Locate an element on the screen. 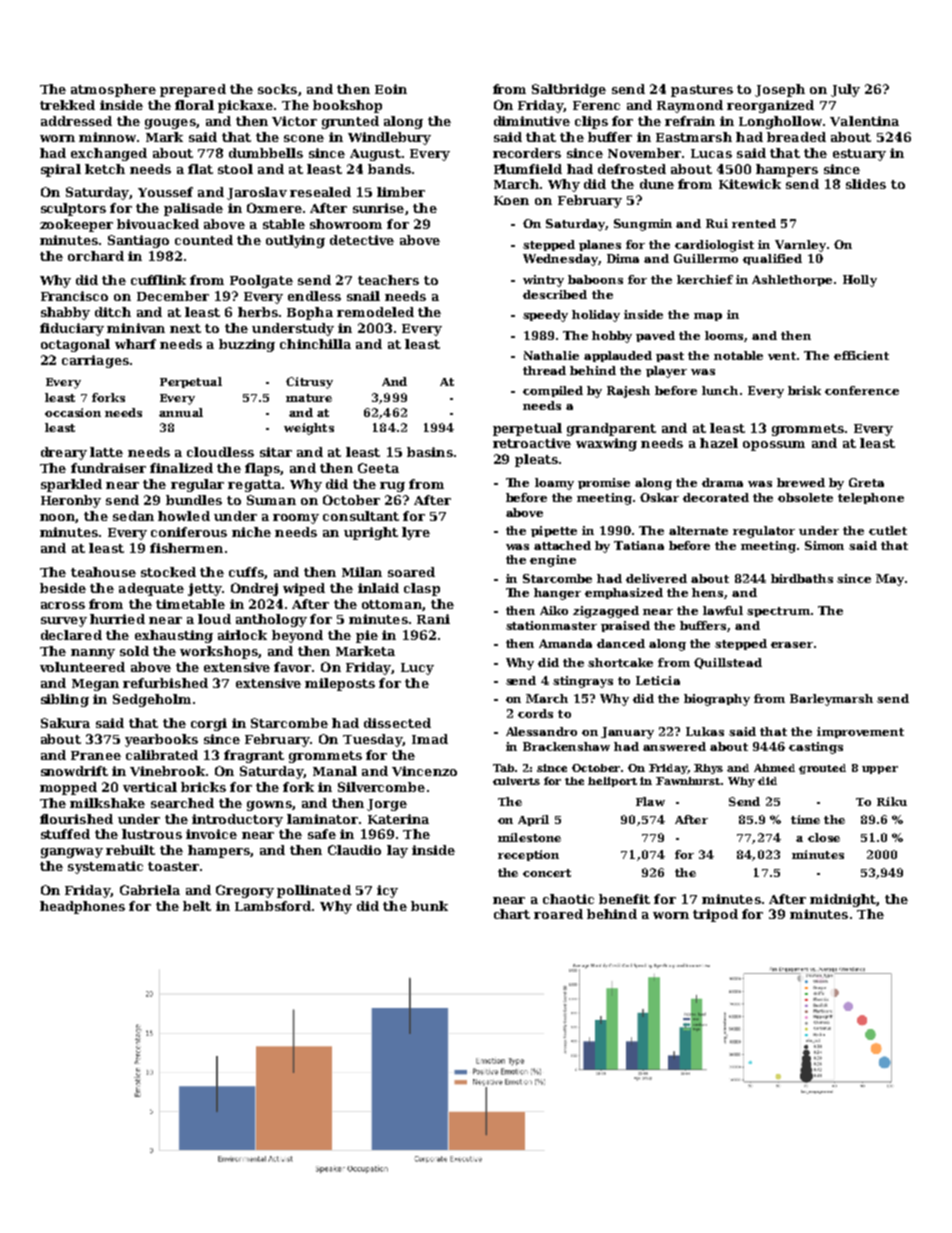 The height and width of the screenshot is (1233, 952). bunk is located at coordinates (429, 906).
